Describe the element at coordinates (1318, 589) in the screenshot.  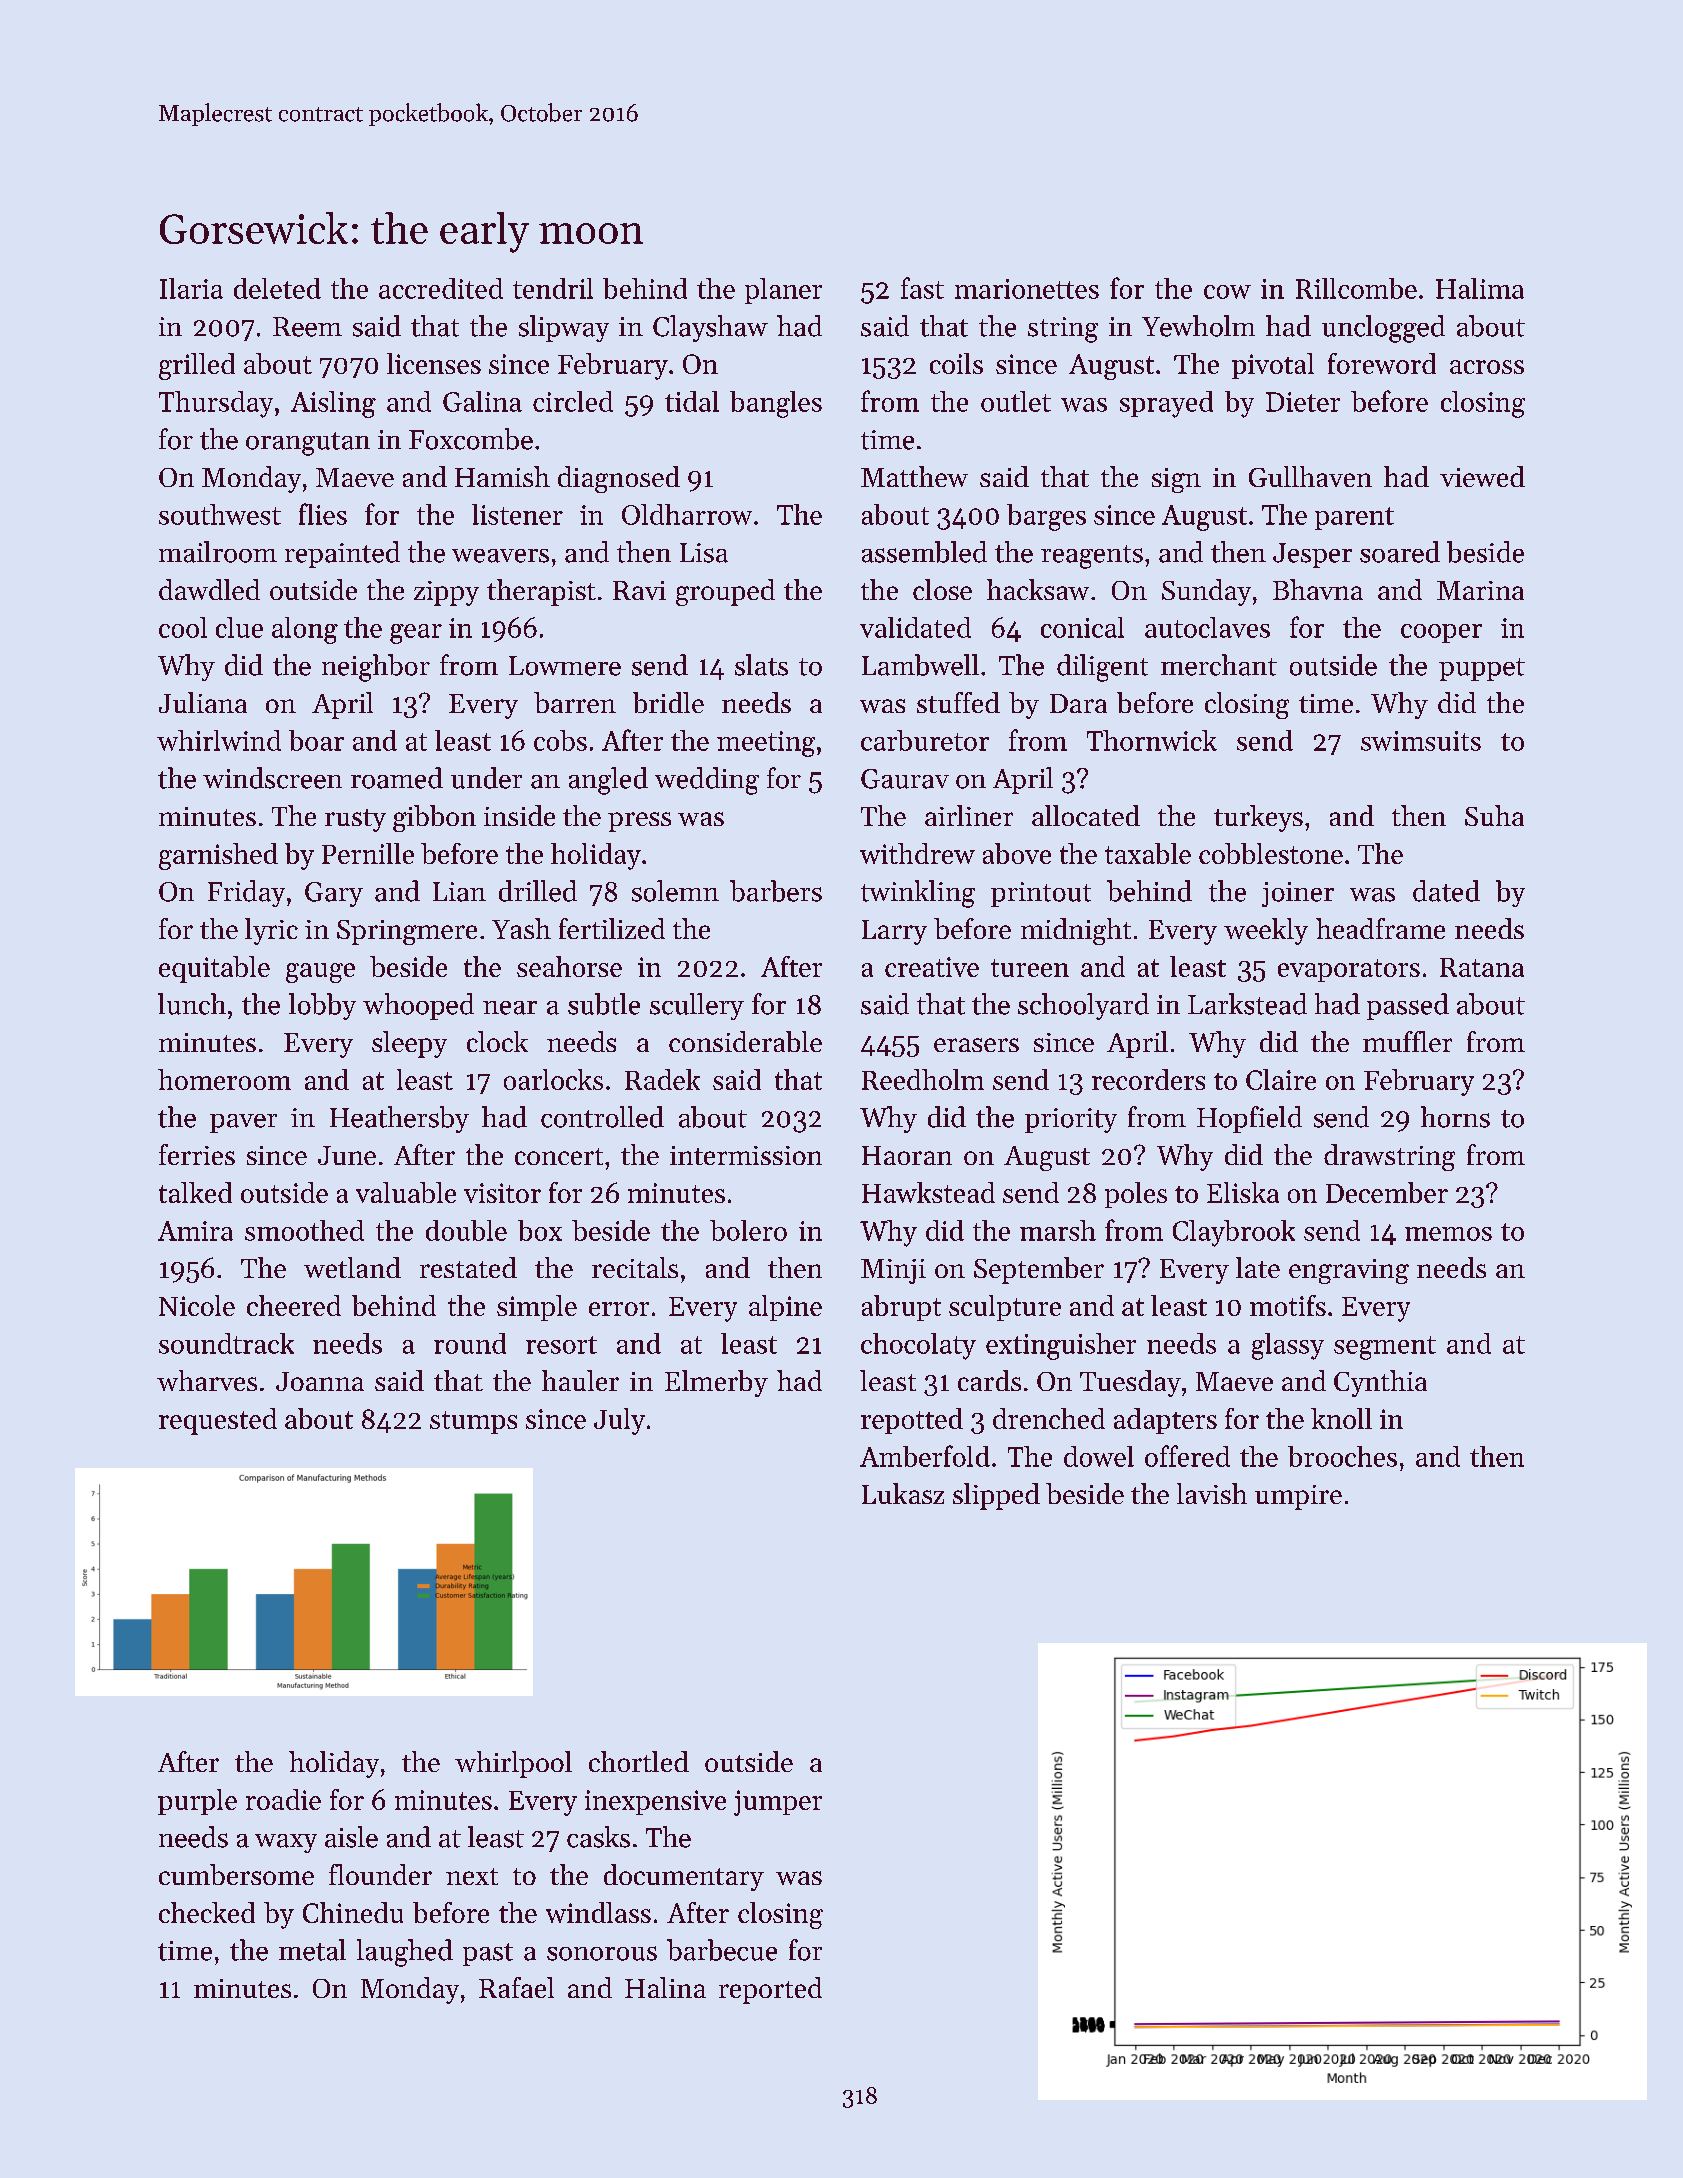
I see `Bhavna` at that location.
